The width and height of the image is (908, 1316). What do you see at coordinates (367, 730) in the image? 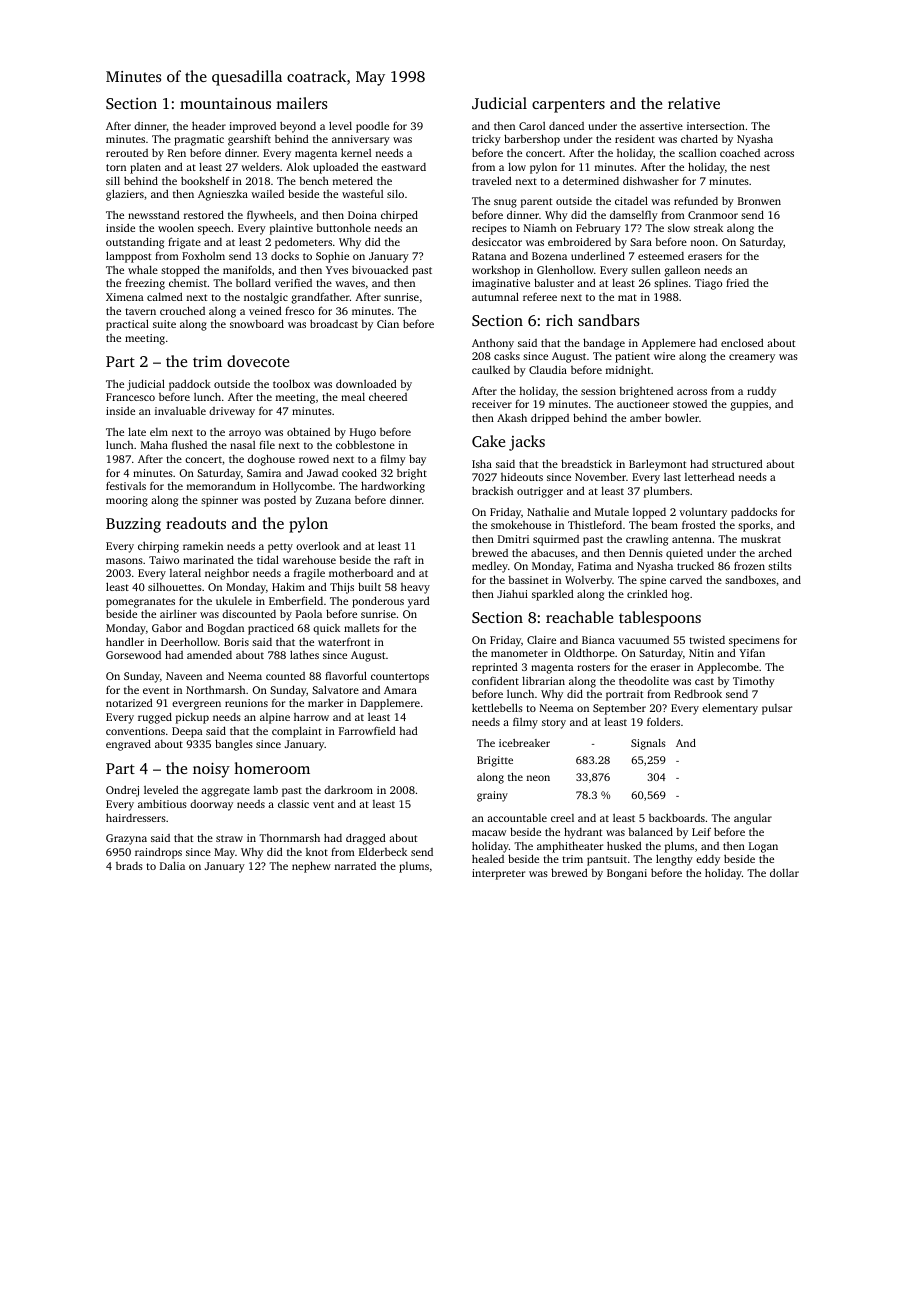
I see `Farrowfield` at bounding box center [367, 730].
